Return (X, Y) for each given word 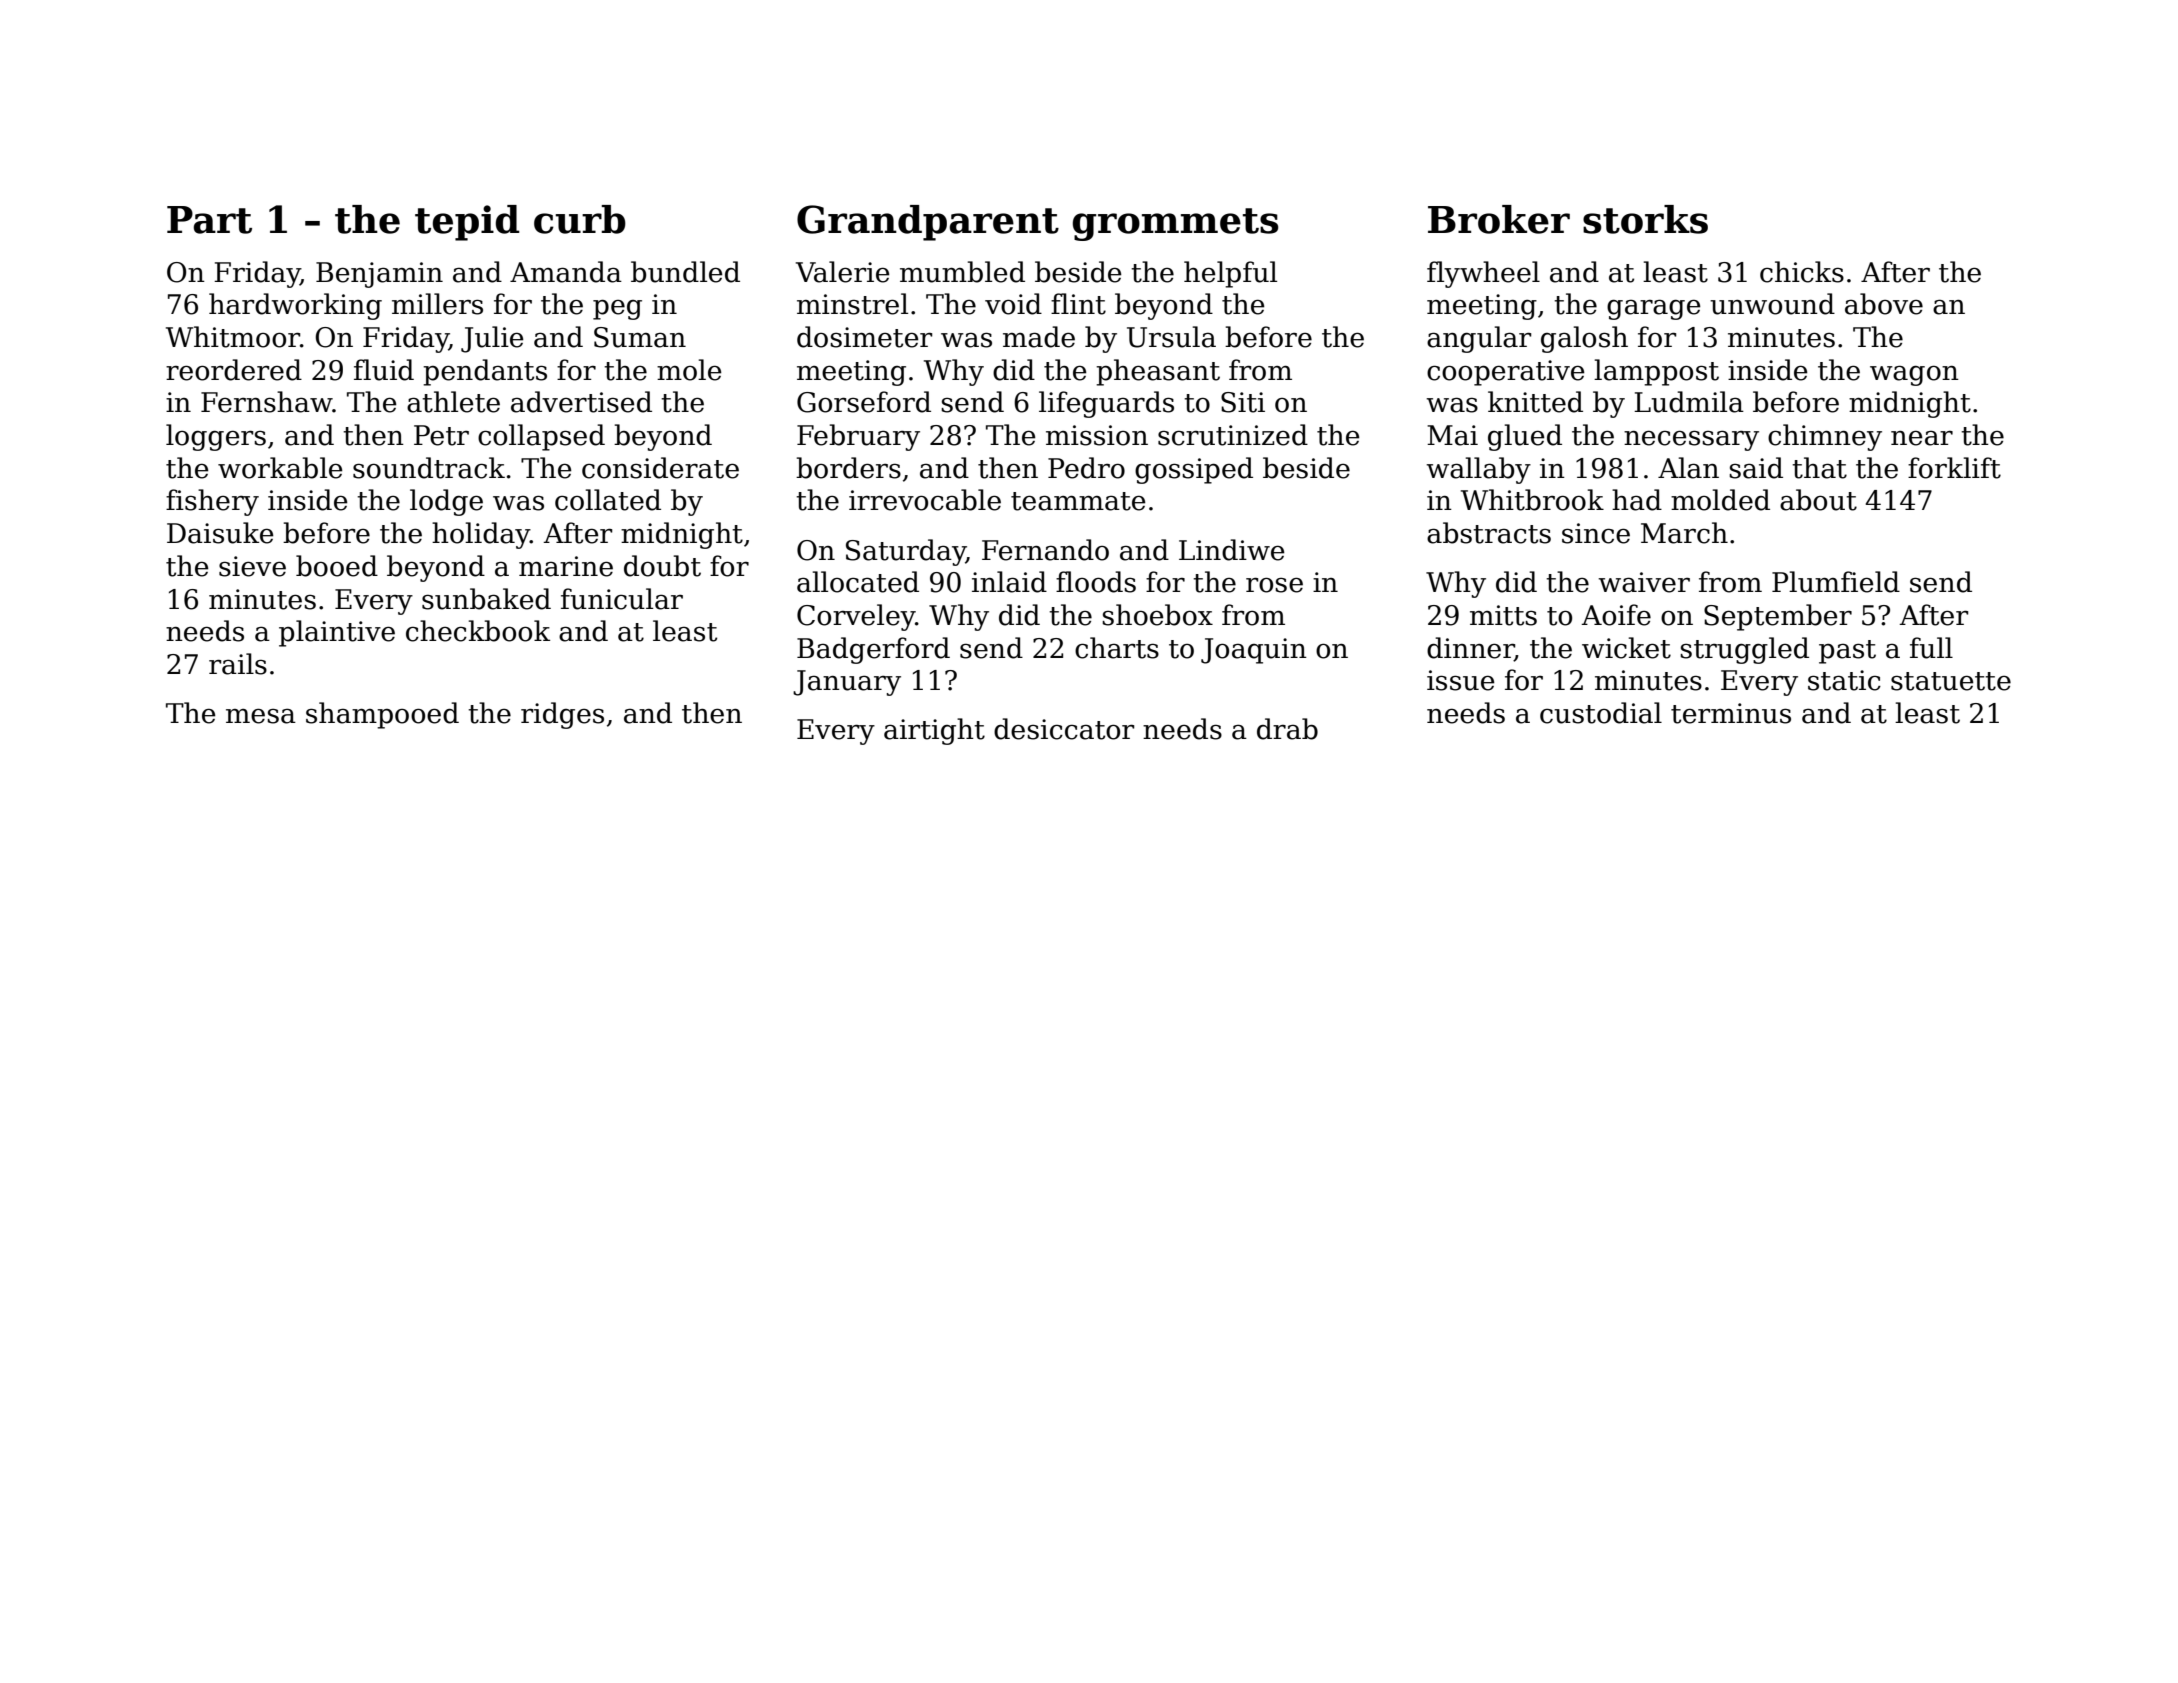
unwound (1772, 304)
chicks (1802, 272)
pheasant (1158, 372)
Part (209, 220)
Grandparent (928, 223)
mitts (1503, 615)
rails (238, 664)
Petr (441, 435)
